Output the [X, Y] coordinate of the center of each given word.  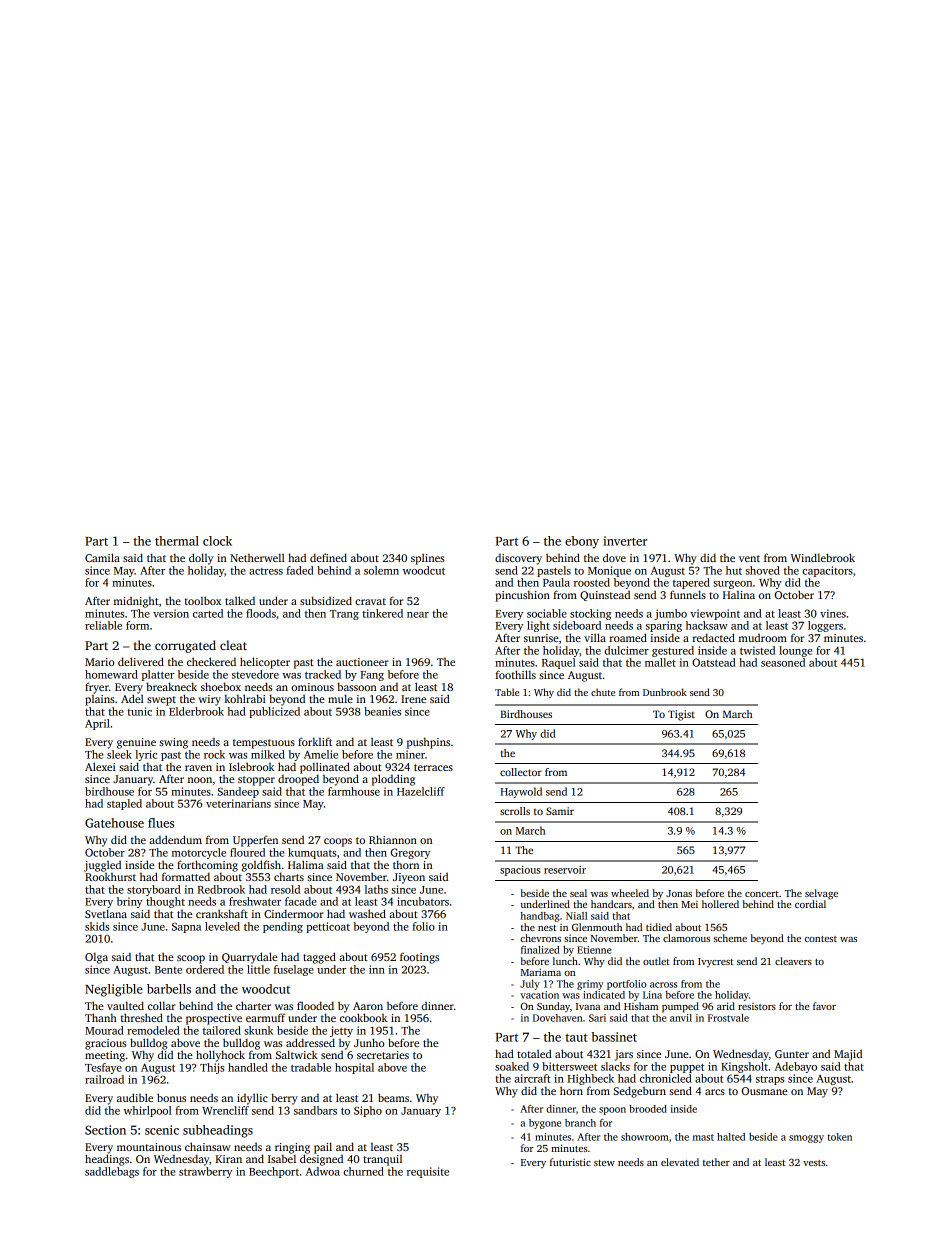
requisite [428, 1172]
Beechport [274, 1172]
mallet [660, 662]
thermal [177, 541]
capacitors [827, 571]
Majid [848, 1055]
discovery [518, 559]
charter [253, 1005]
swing [173, 743]
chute [603, 692]
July [530, 985]
